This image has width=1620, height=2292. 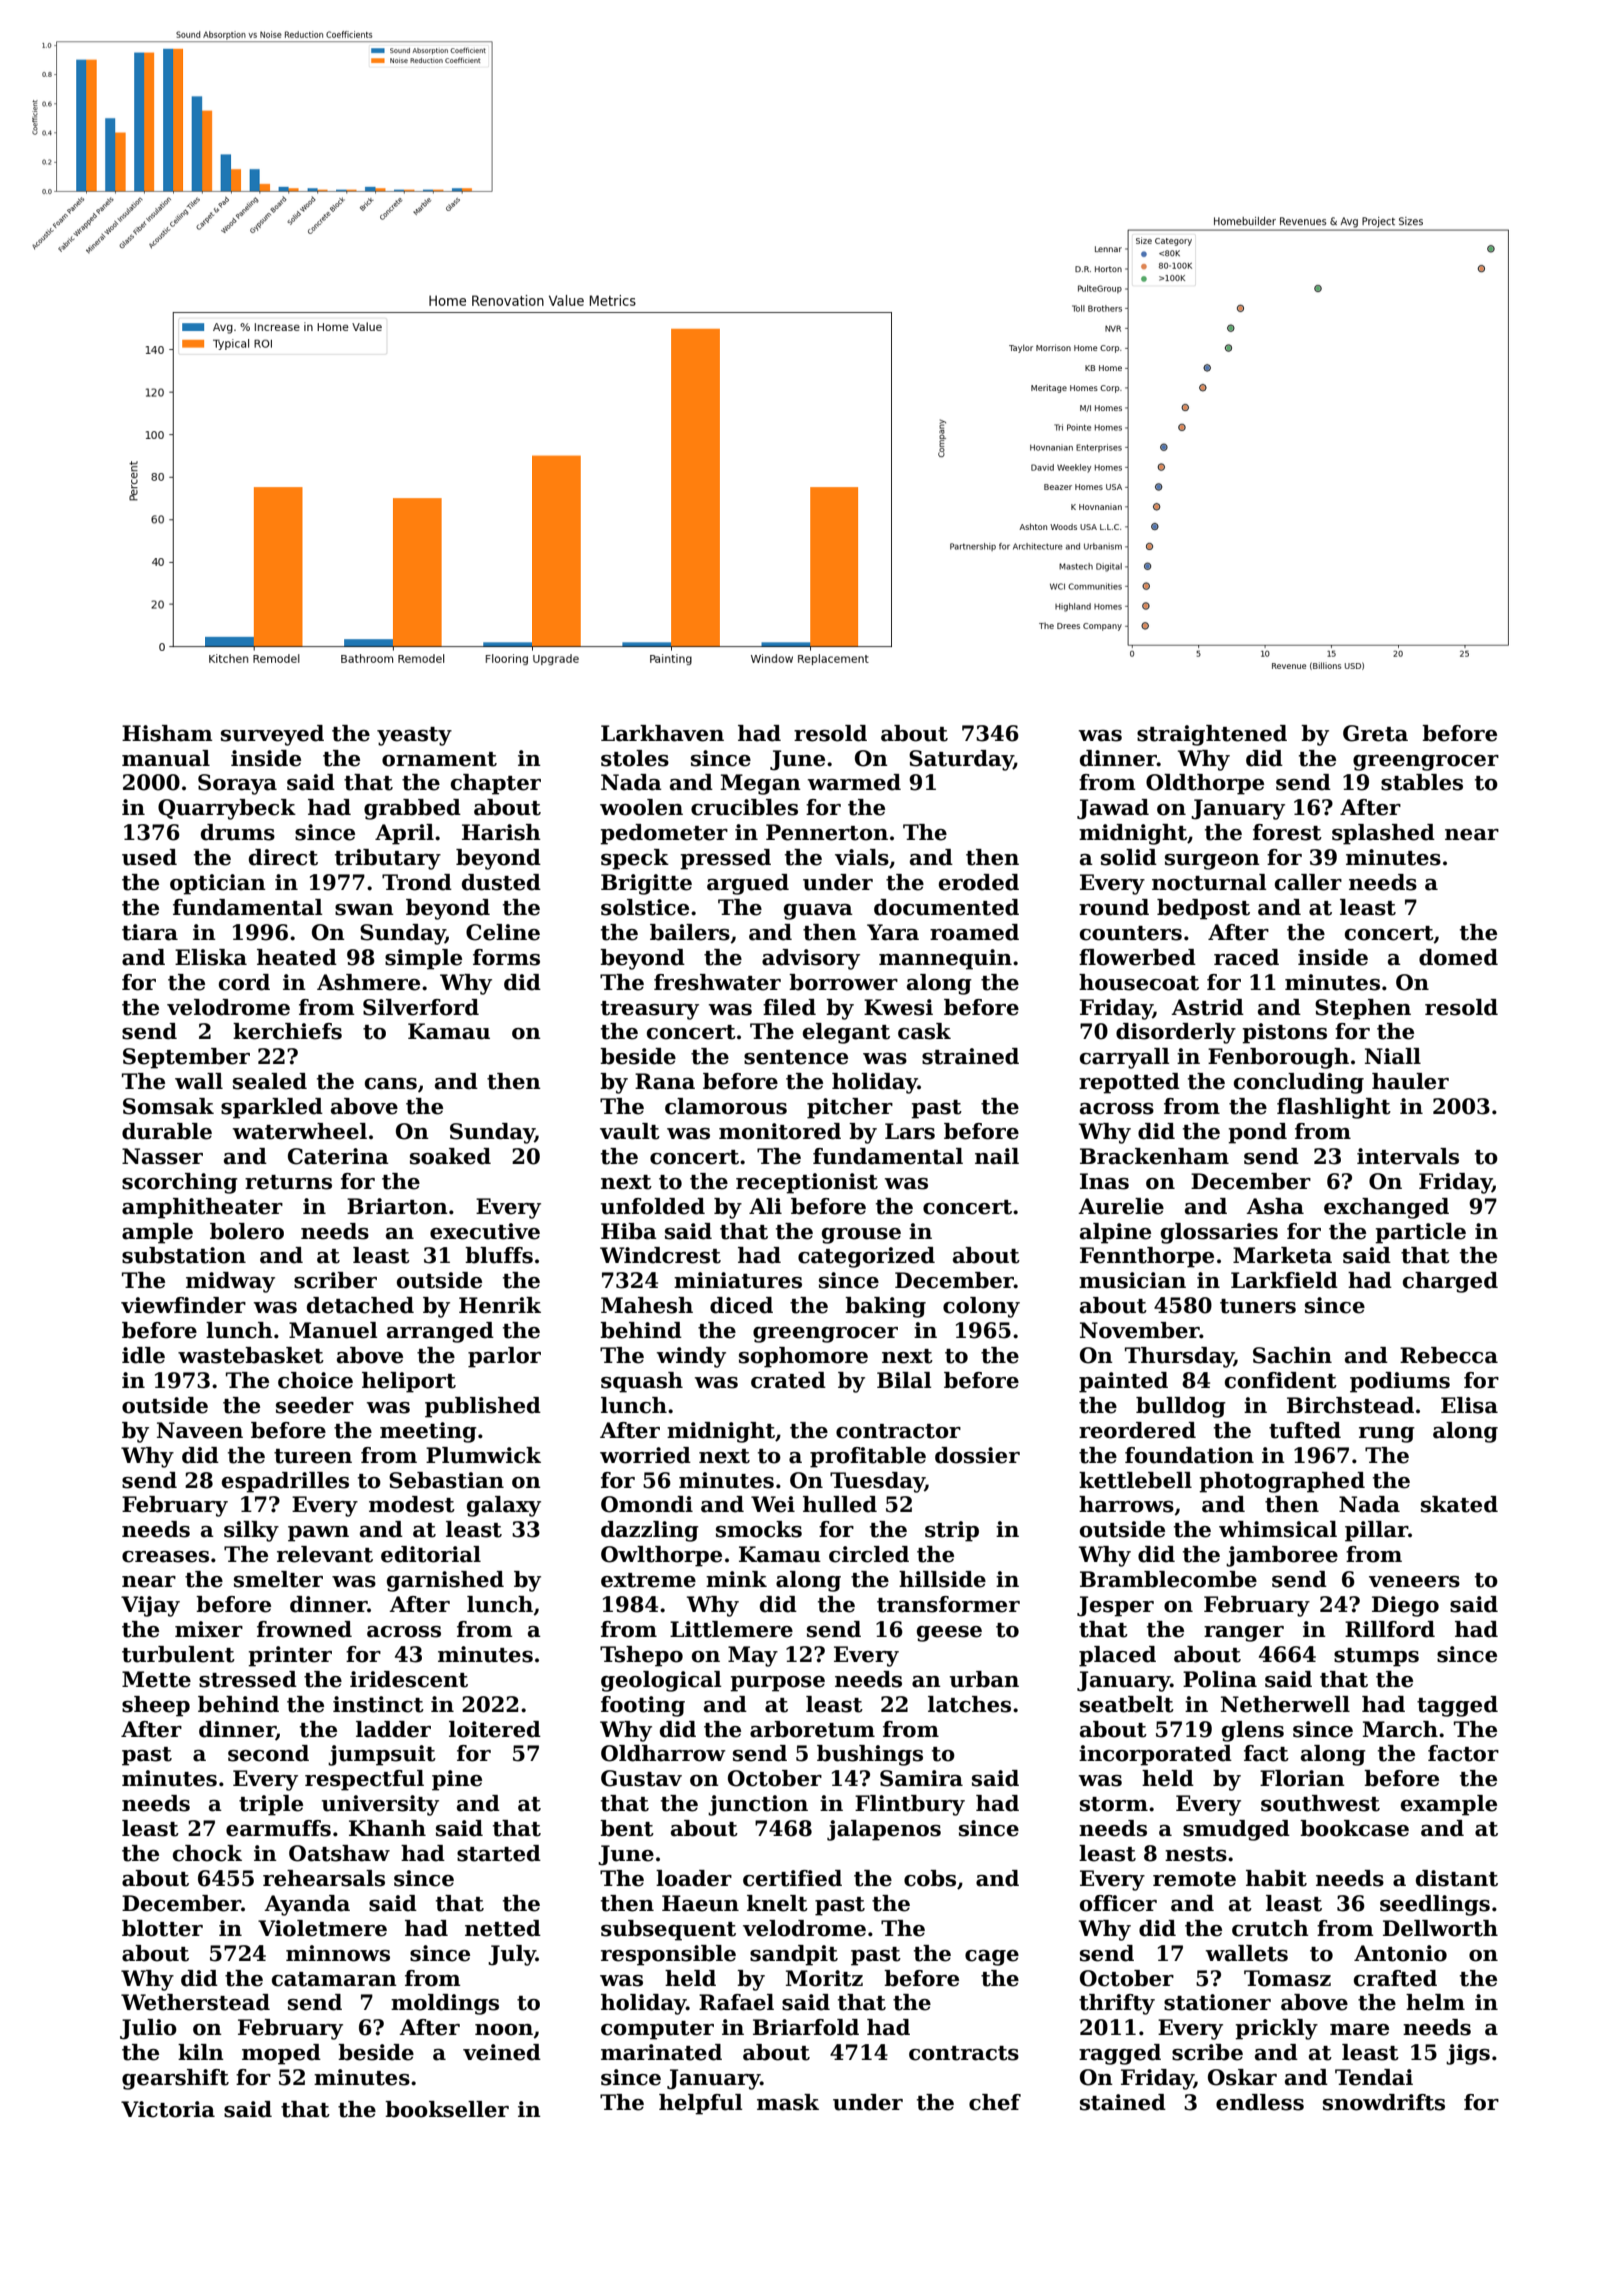 What do you see at coordinates (1147, 1257) in the image?
I see `Fennthorpe` at bounding box center [1147, 1257].
